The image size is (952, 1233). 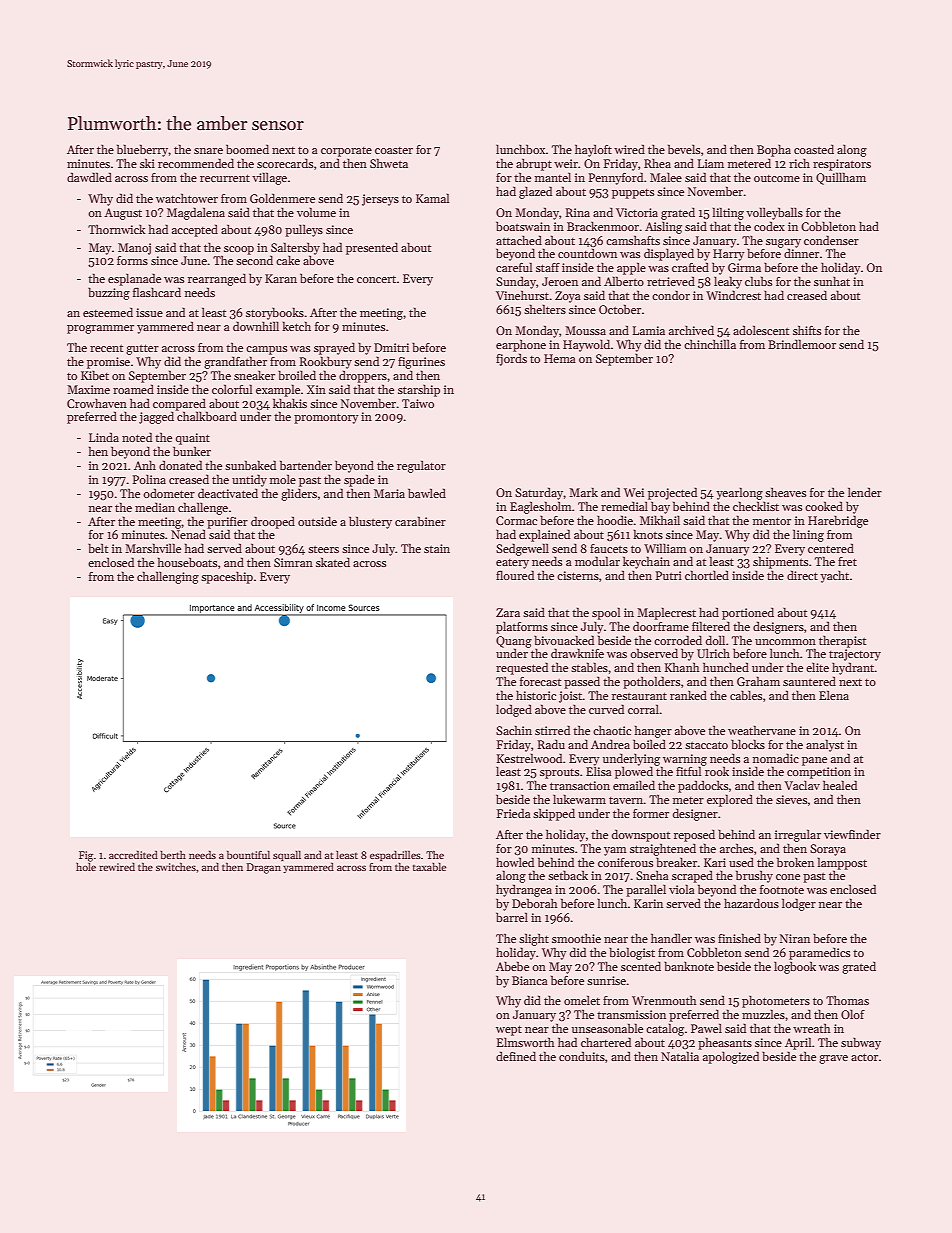 What do you see at coordinates (173, 855) in the screenshot?
I see `berth` at bounding box center [173, 855].
